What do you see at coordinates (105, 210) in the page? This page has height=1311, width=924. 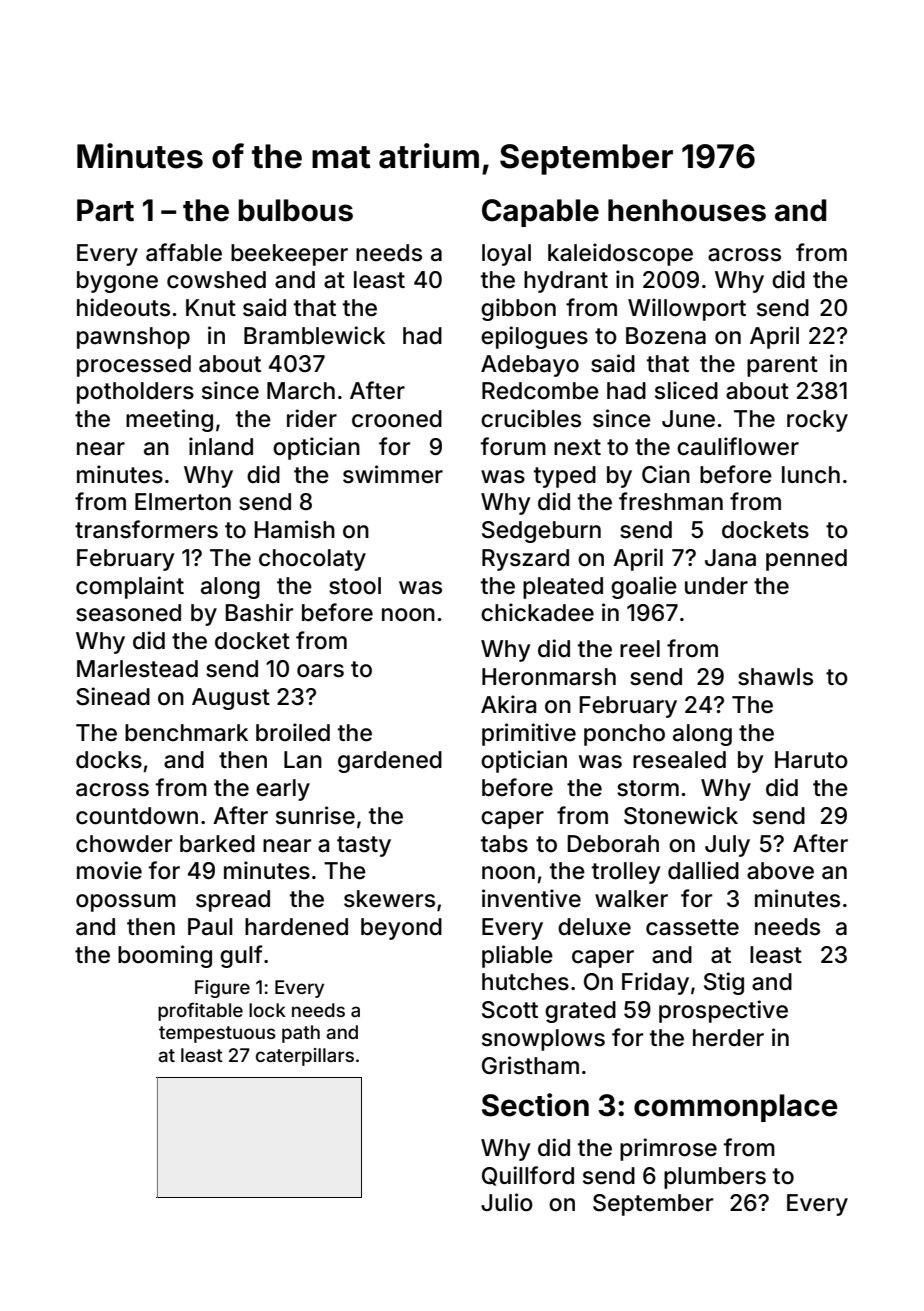 I see `Part` at bounding box center [105, 210].
